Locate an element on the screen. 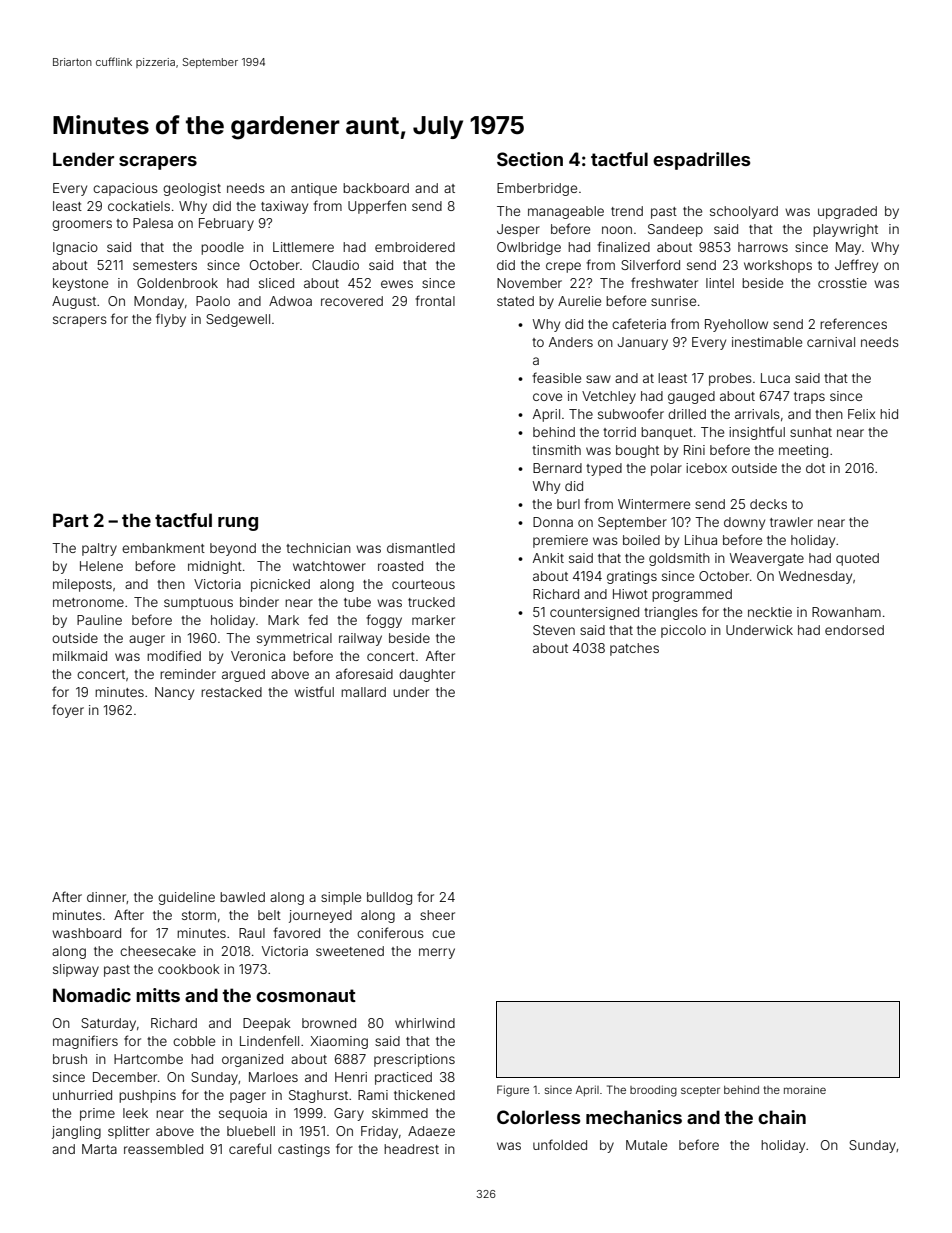 Image resolution: width=952 pixels, height=1233 pixels. picnicked is located at coordinates (280, 585).
